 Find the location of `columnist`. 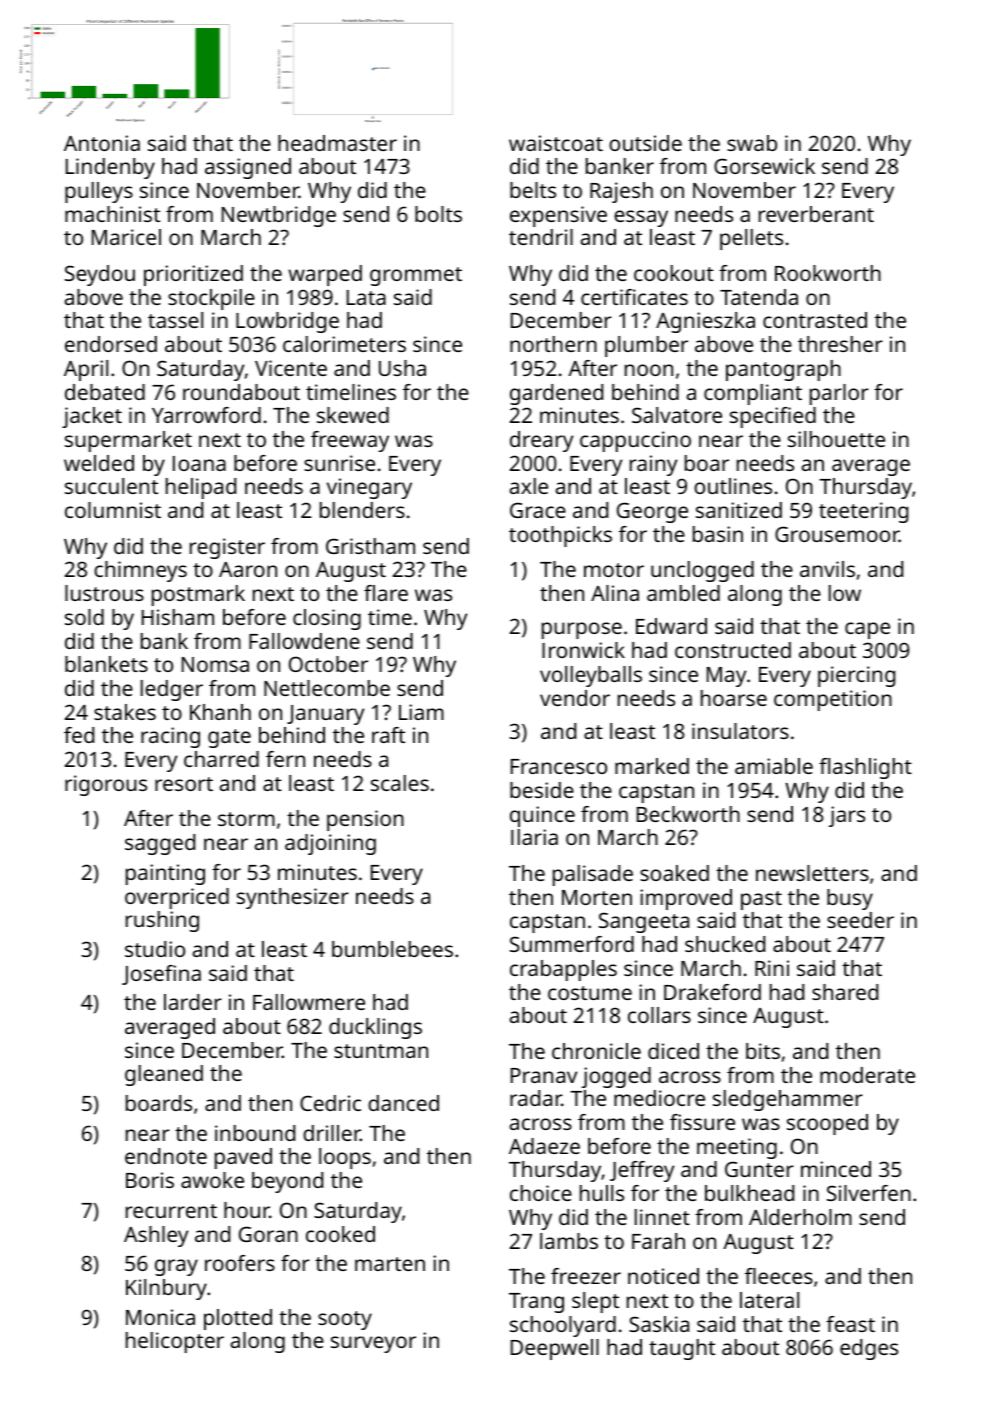

columnist is located at coordinates (113, 510).
